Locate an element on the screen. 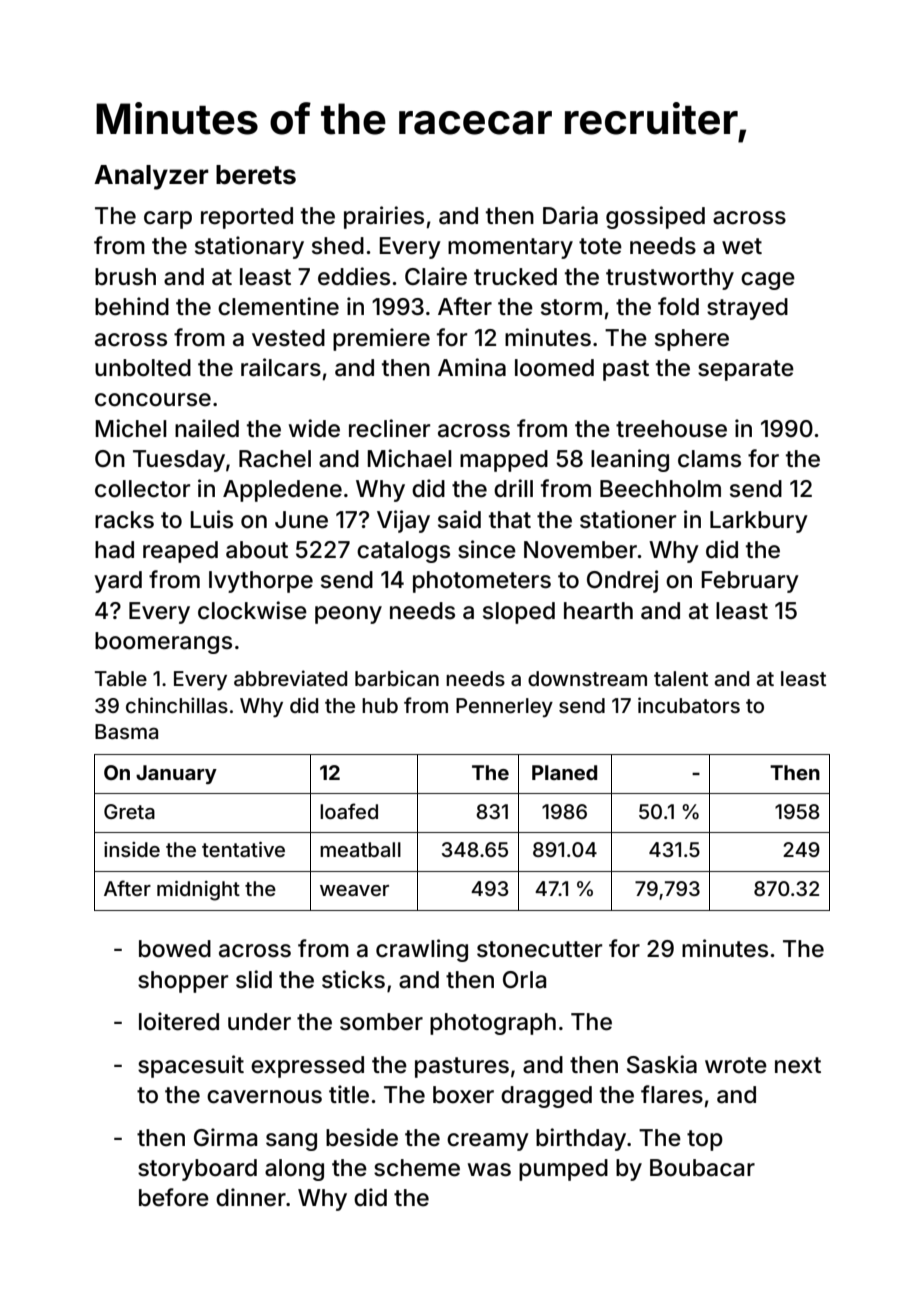 The image size is (924, 1314). trucked is located at coordinates (515, 277).
